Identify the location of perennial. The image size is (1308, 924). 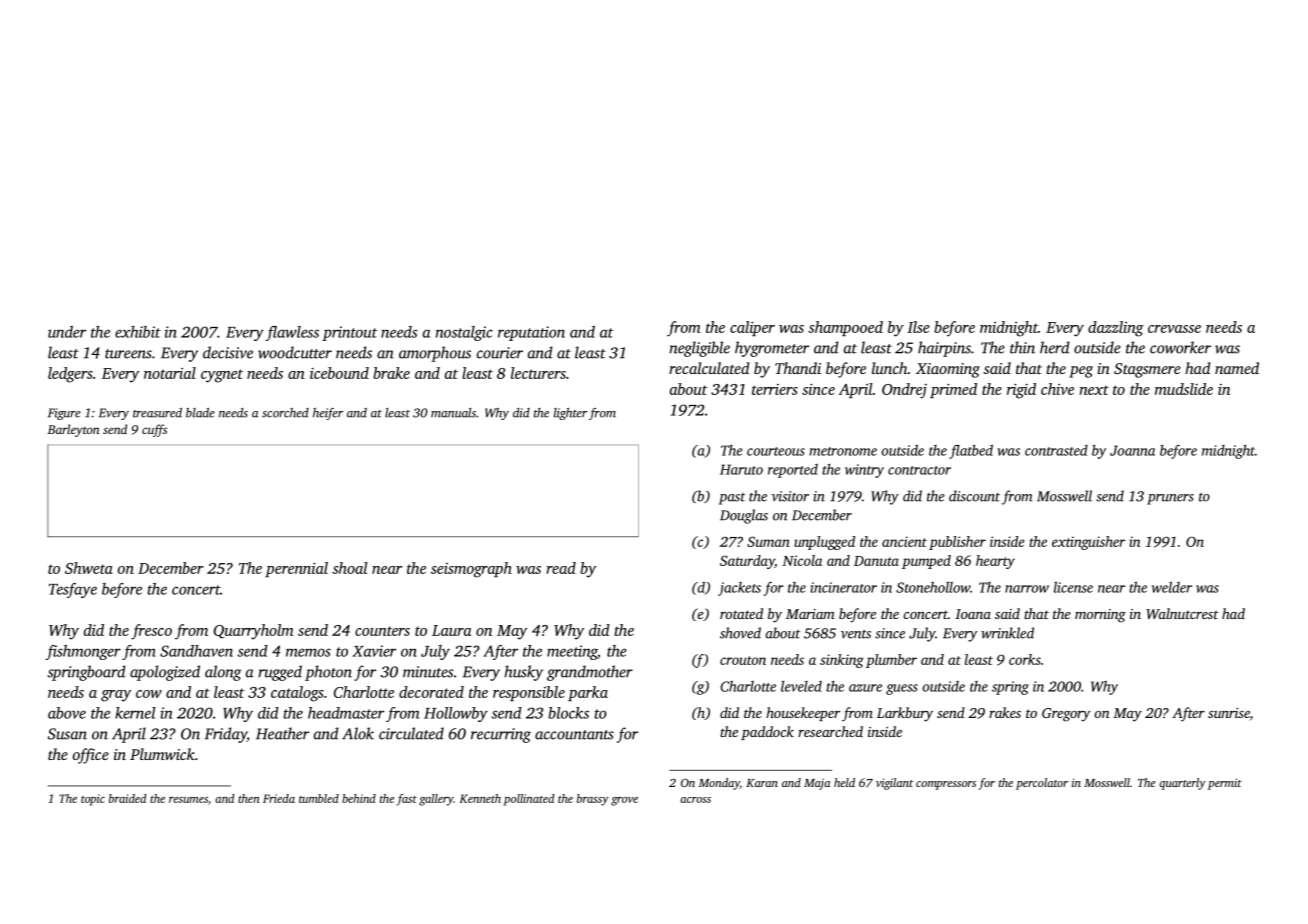
(296, 569).
